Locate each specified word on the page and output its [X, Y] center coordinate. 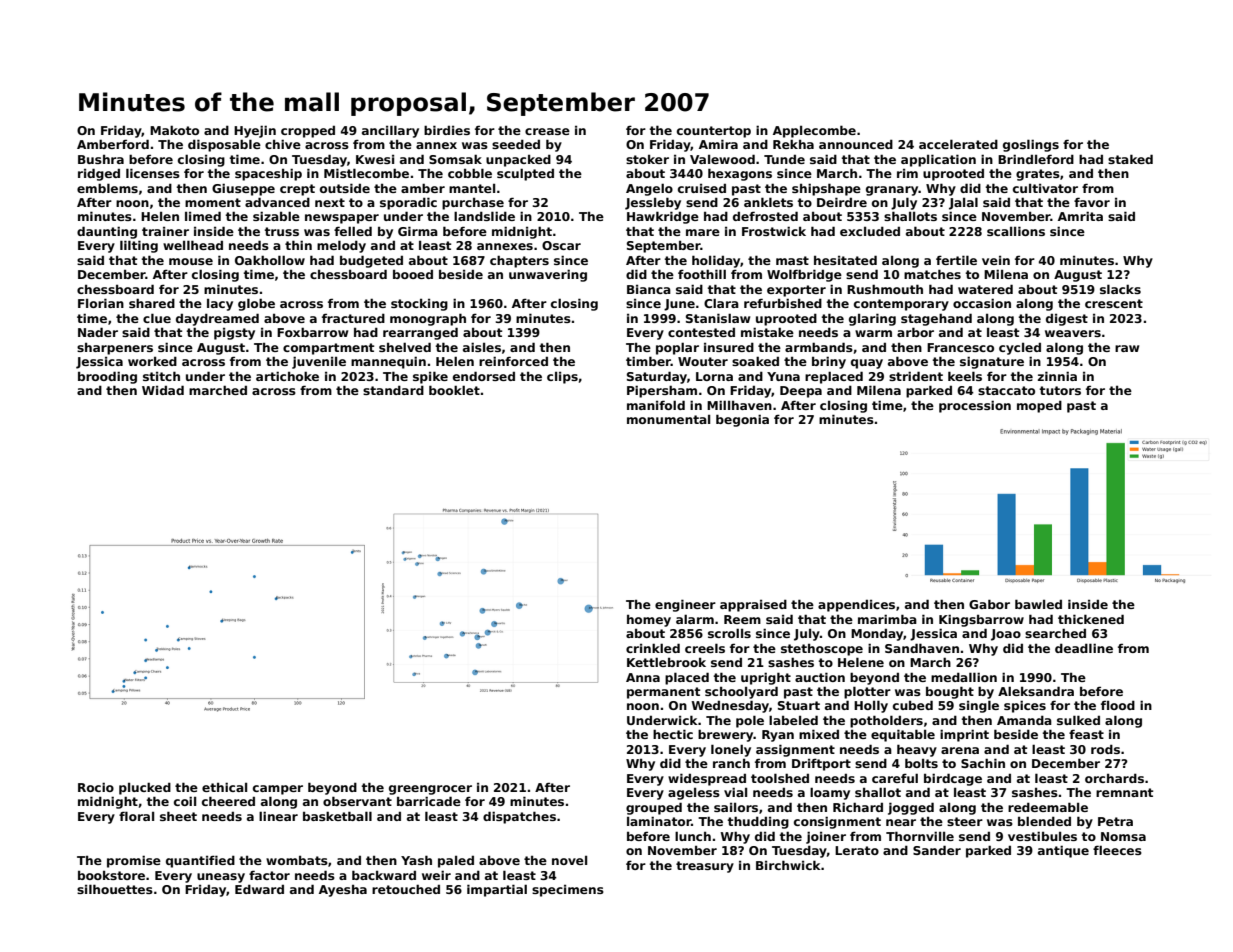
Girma [418, 231]
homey [649, 621]
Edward [259, 889]
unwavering [548, 275]
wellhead [193, 245]
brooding [107, 377]
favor [1092, 202]
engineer [685, 605]
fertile [956, 260]
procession [975, 406]
